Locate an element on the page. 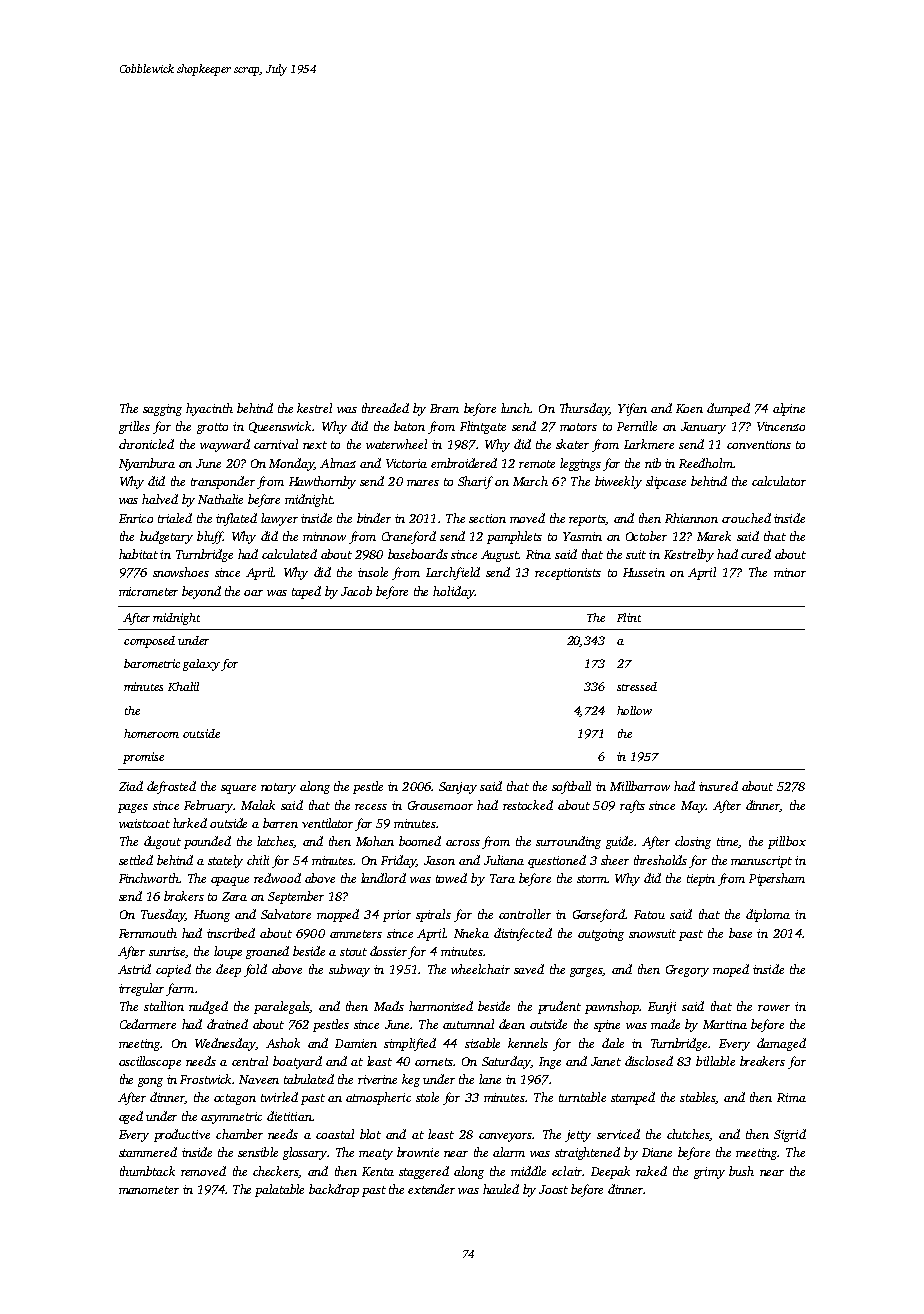  billable is located at coordinates (715, 1061).
